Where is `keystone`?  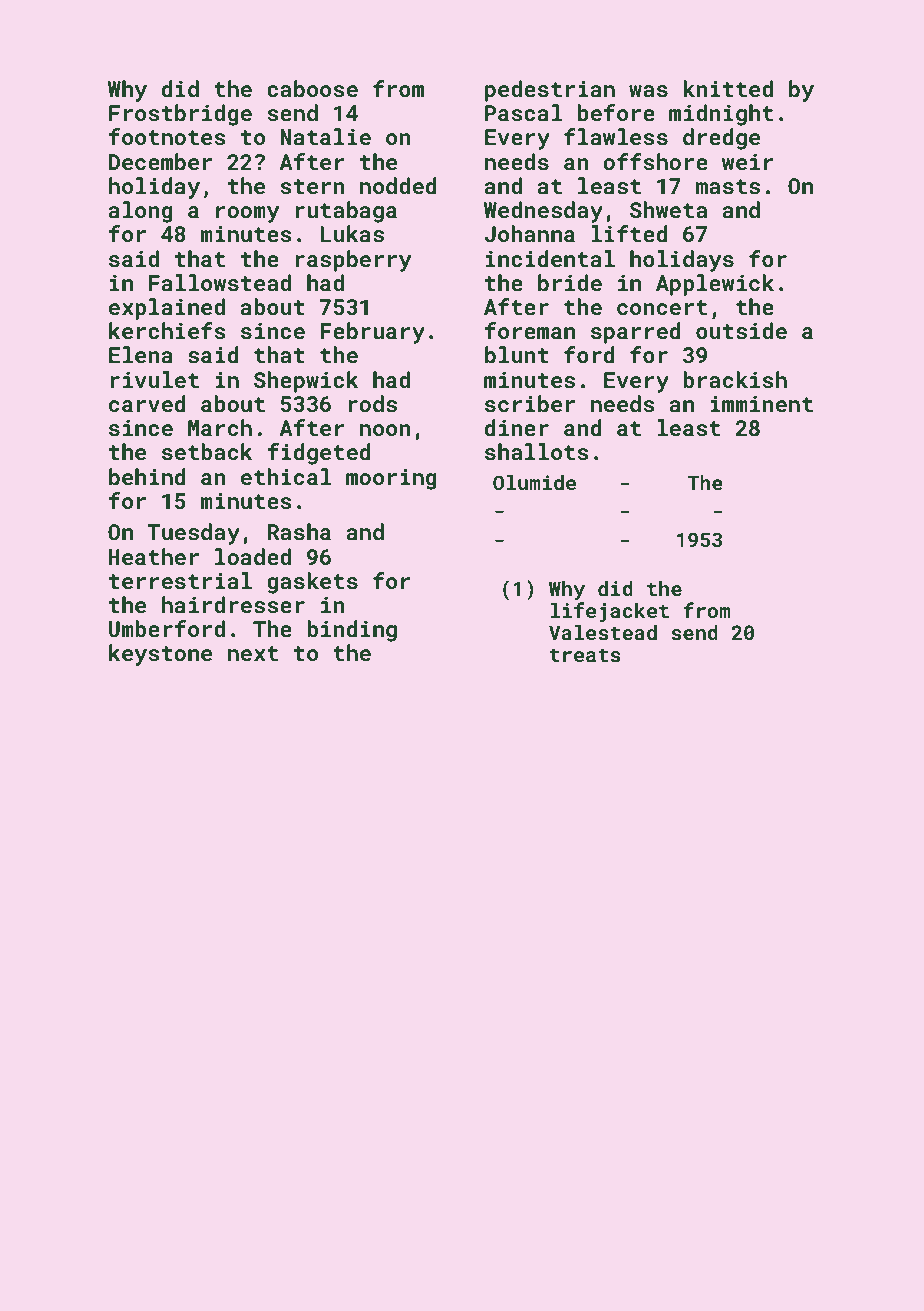 keystone is located at coordinates (160, 655).
